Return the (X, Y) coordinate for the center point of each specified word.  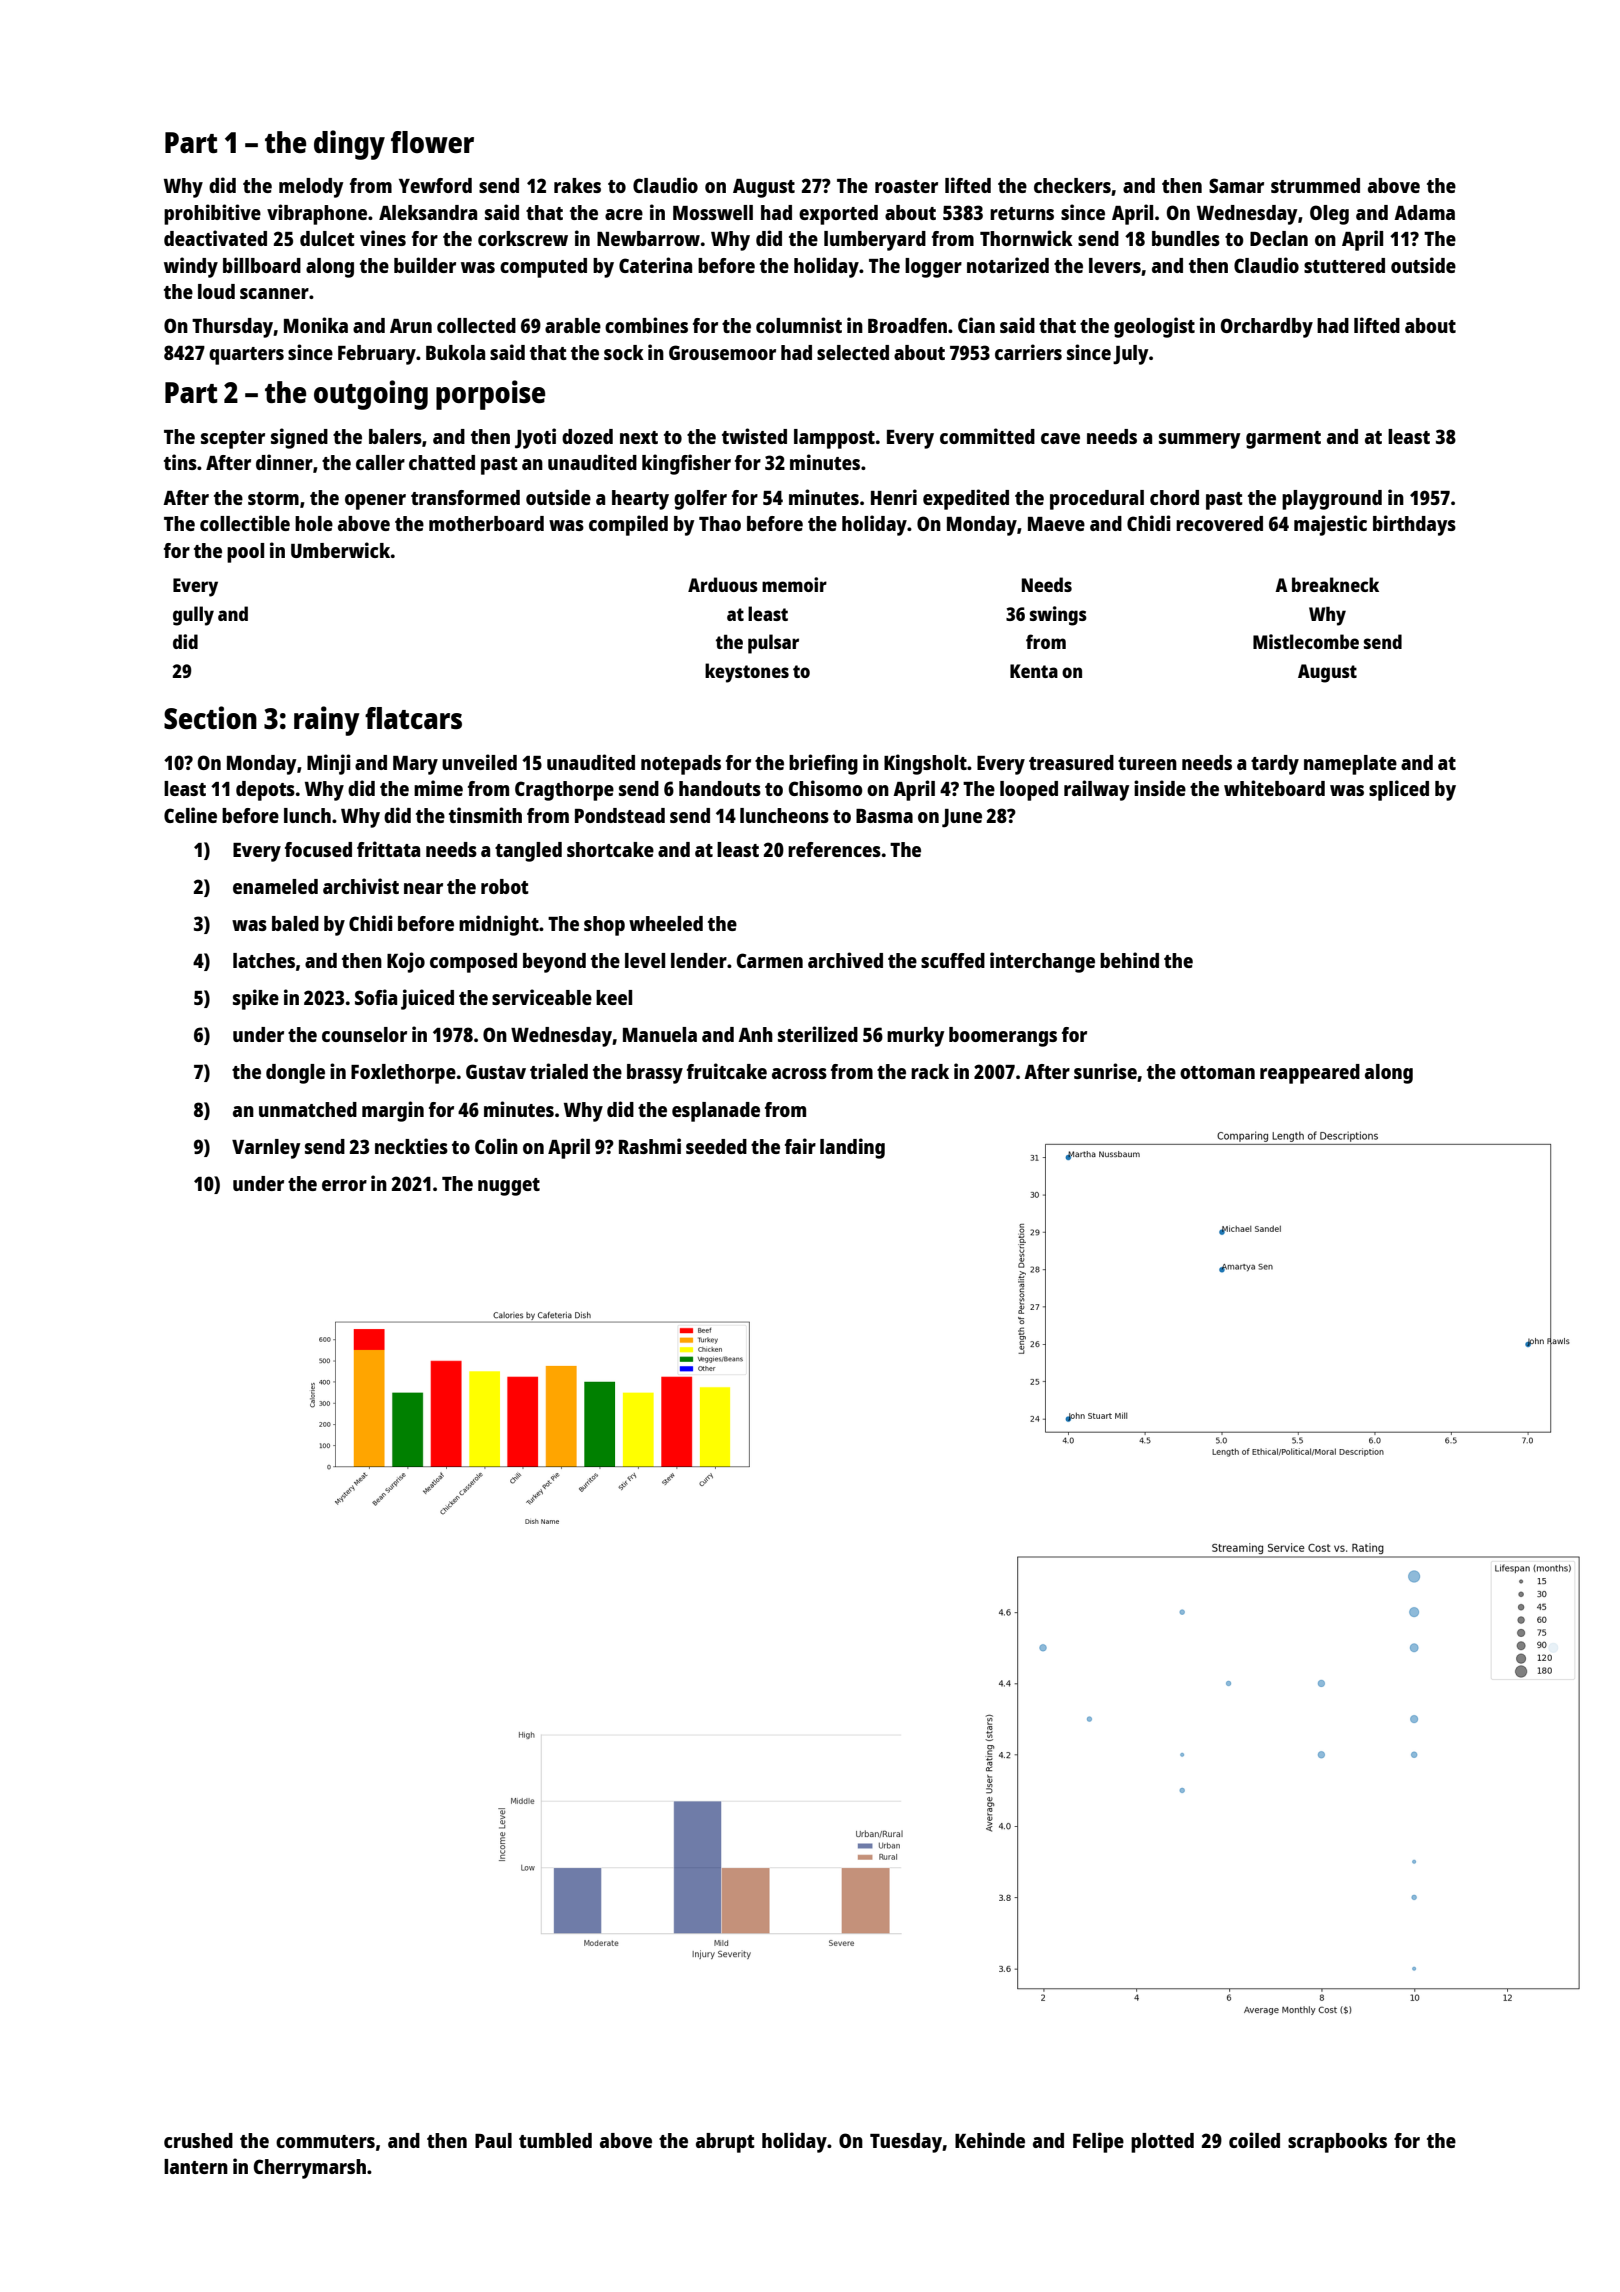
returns (1022, 213)
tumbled (555, 2140)
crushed (198, 2140)
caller (380, 462)
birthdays (1414, 525)
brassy (655, 1074)
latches (264, 960)
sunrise (1105, 1071)
